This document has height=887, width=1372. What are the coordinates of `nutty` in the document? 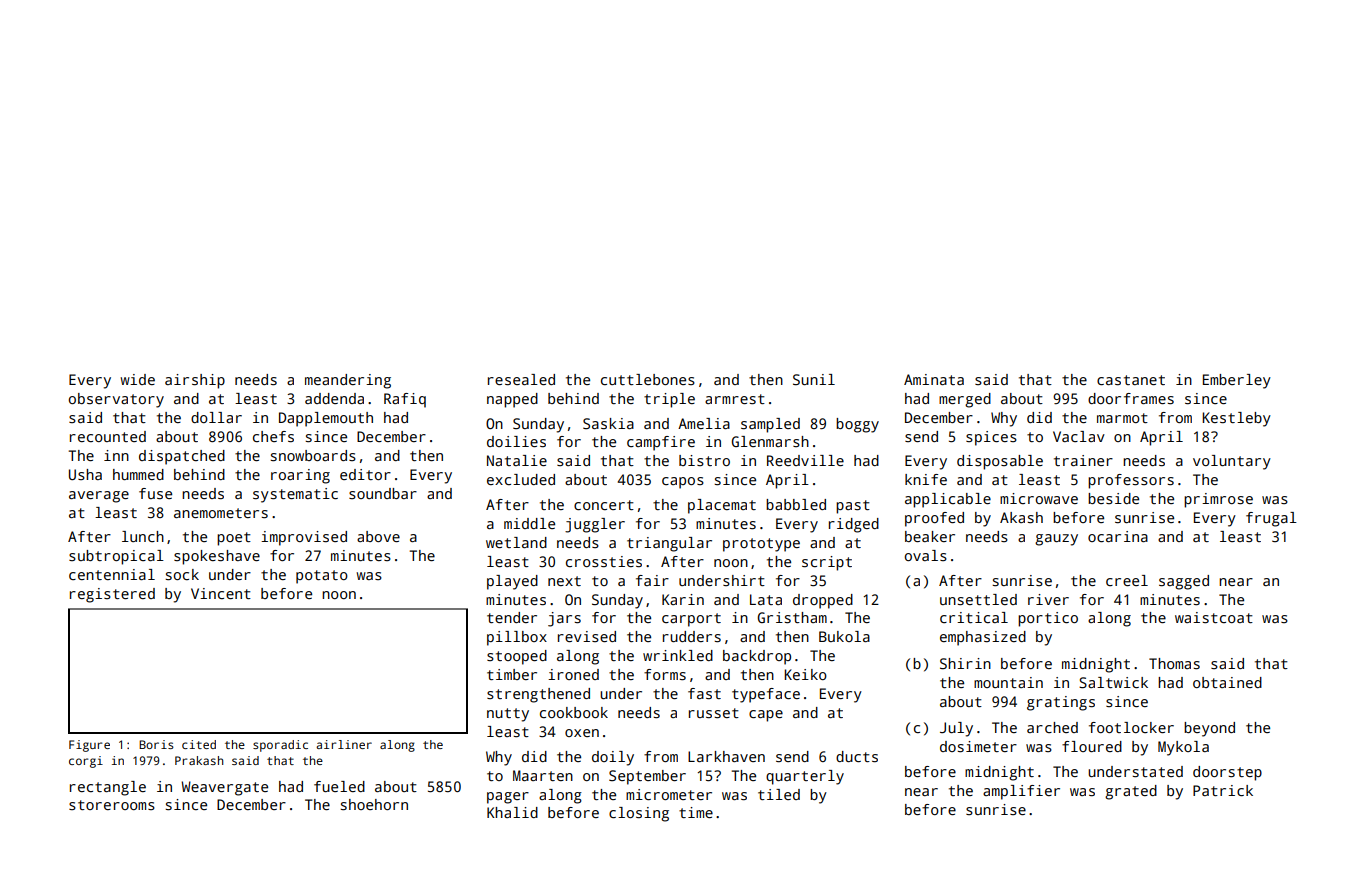 It's located at (508, 715).
